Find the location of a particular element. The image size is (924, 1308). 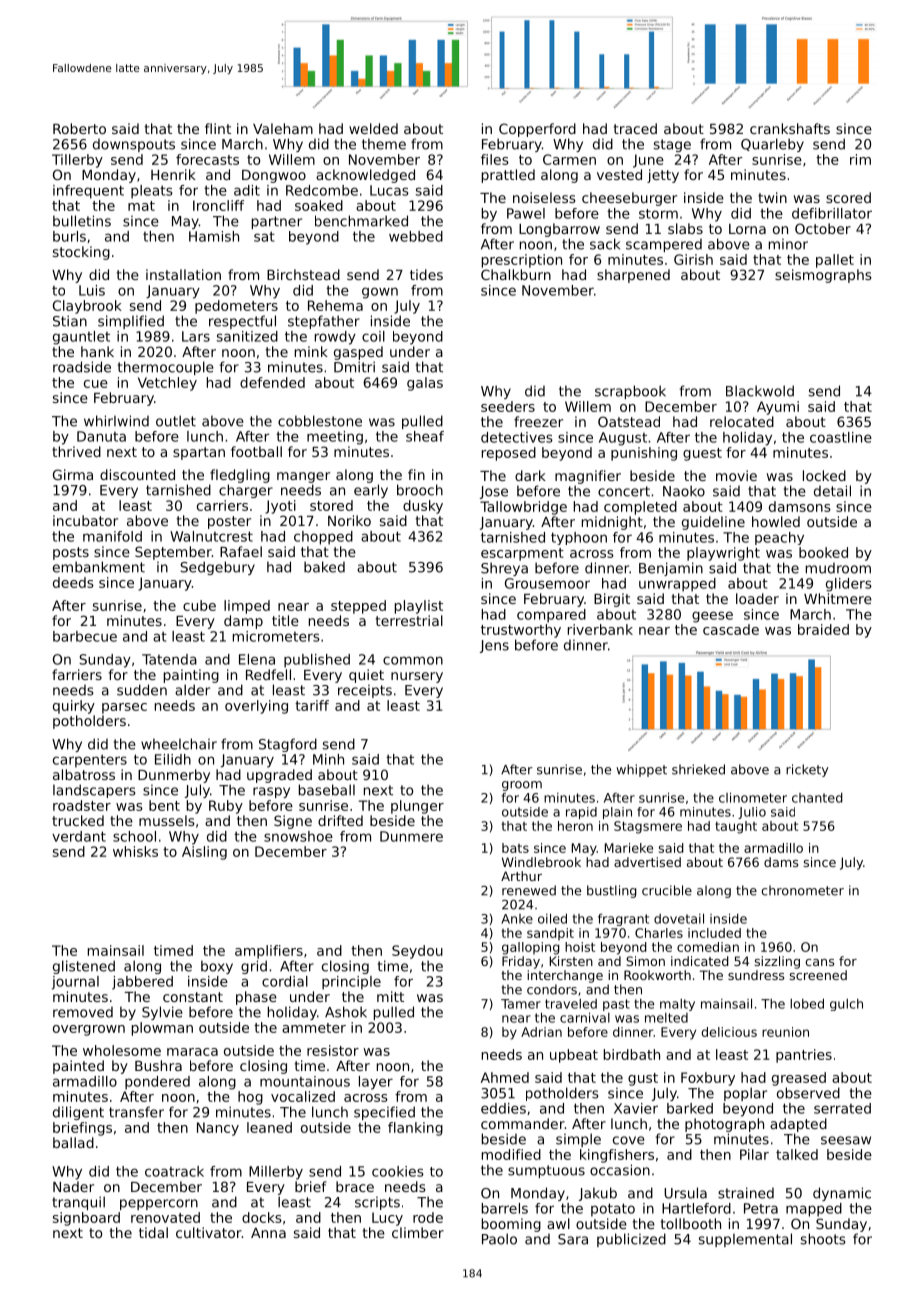

Sara is located at coordinates (573, 1239).
